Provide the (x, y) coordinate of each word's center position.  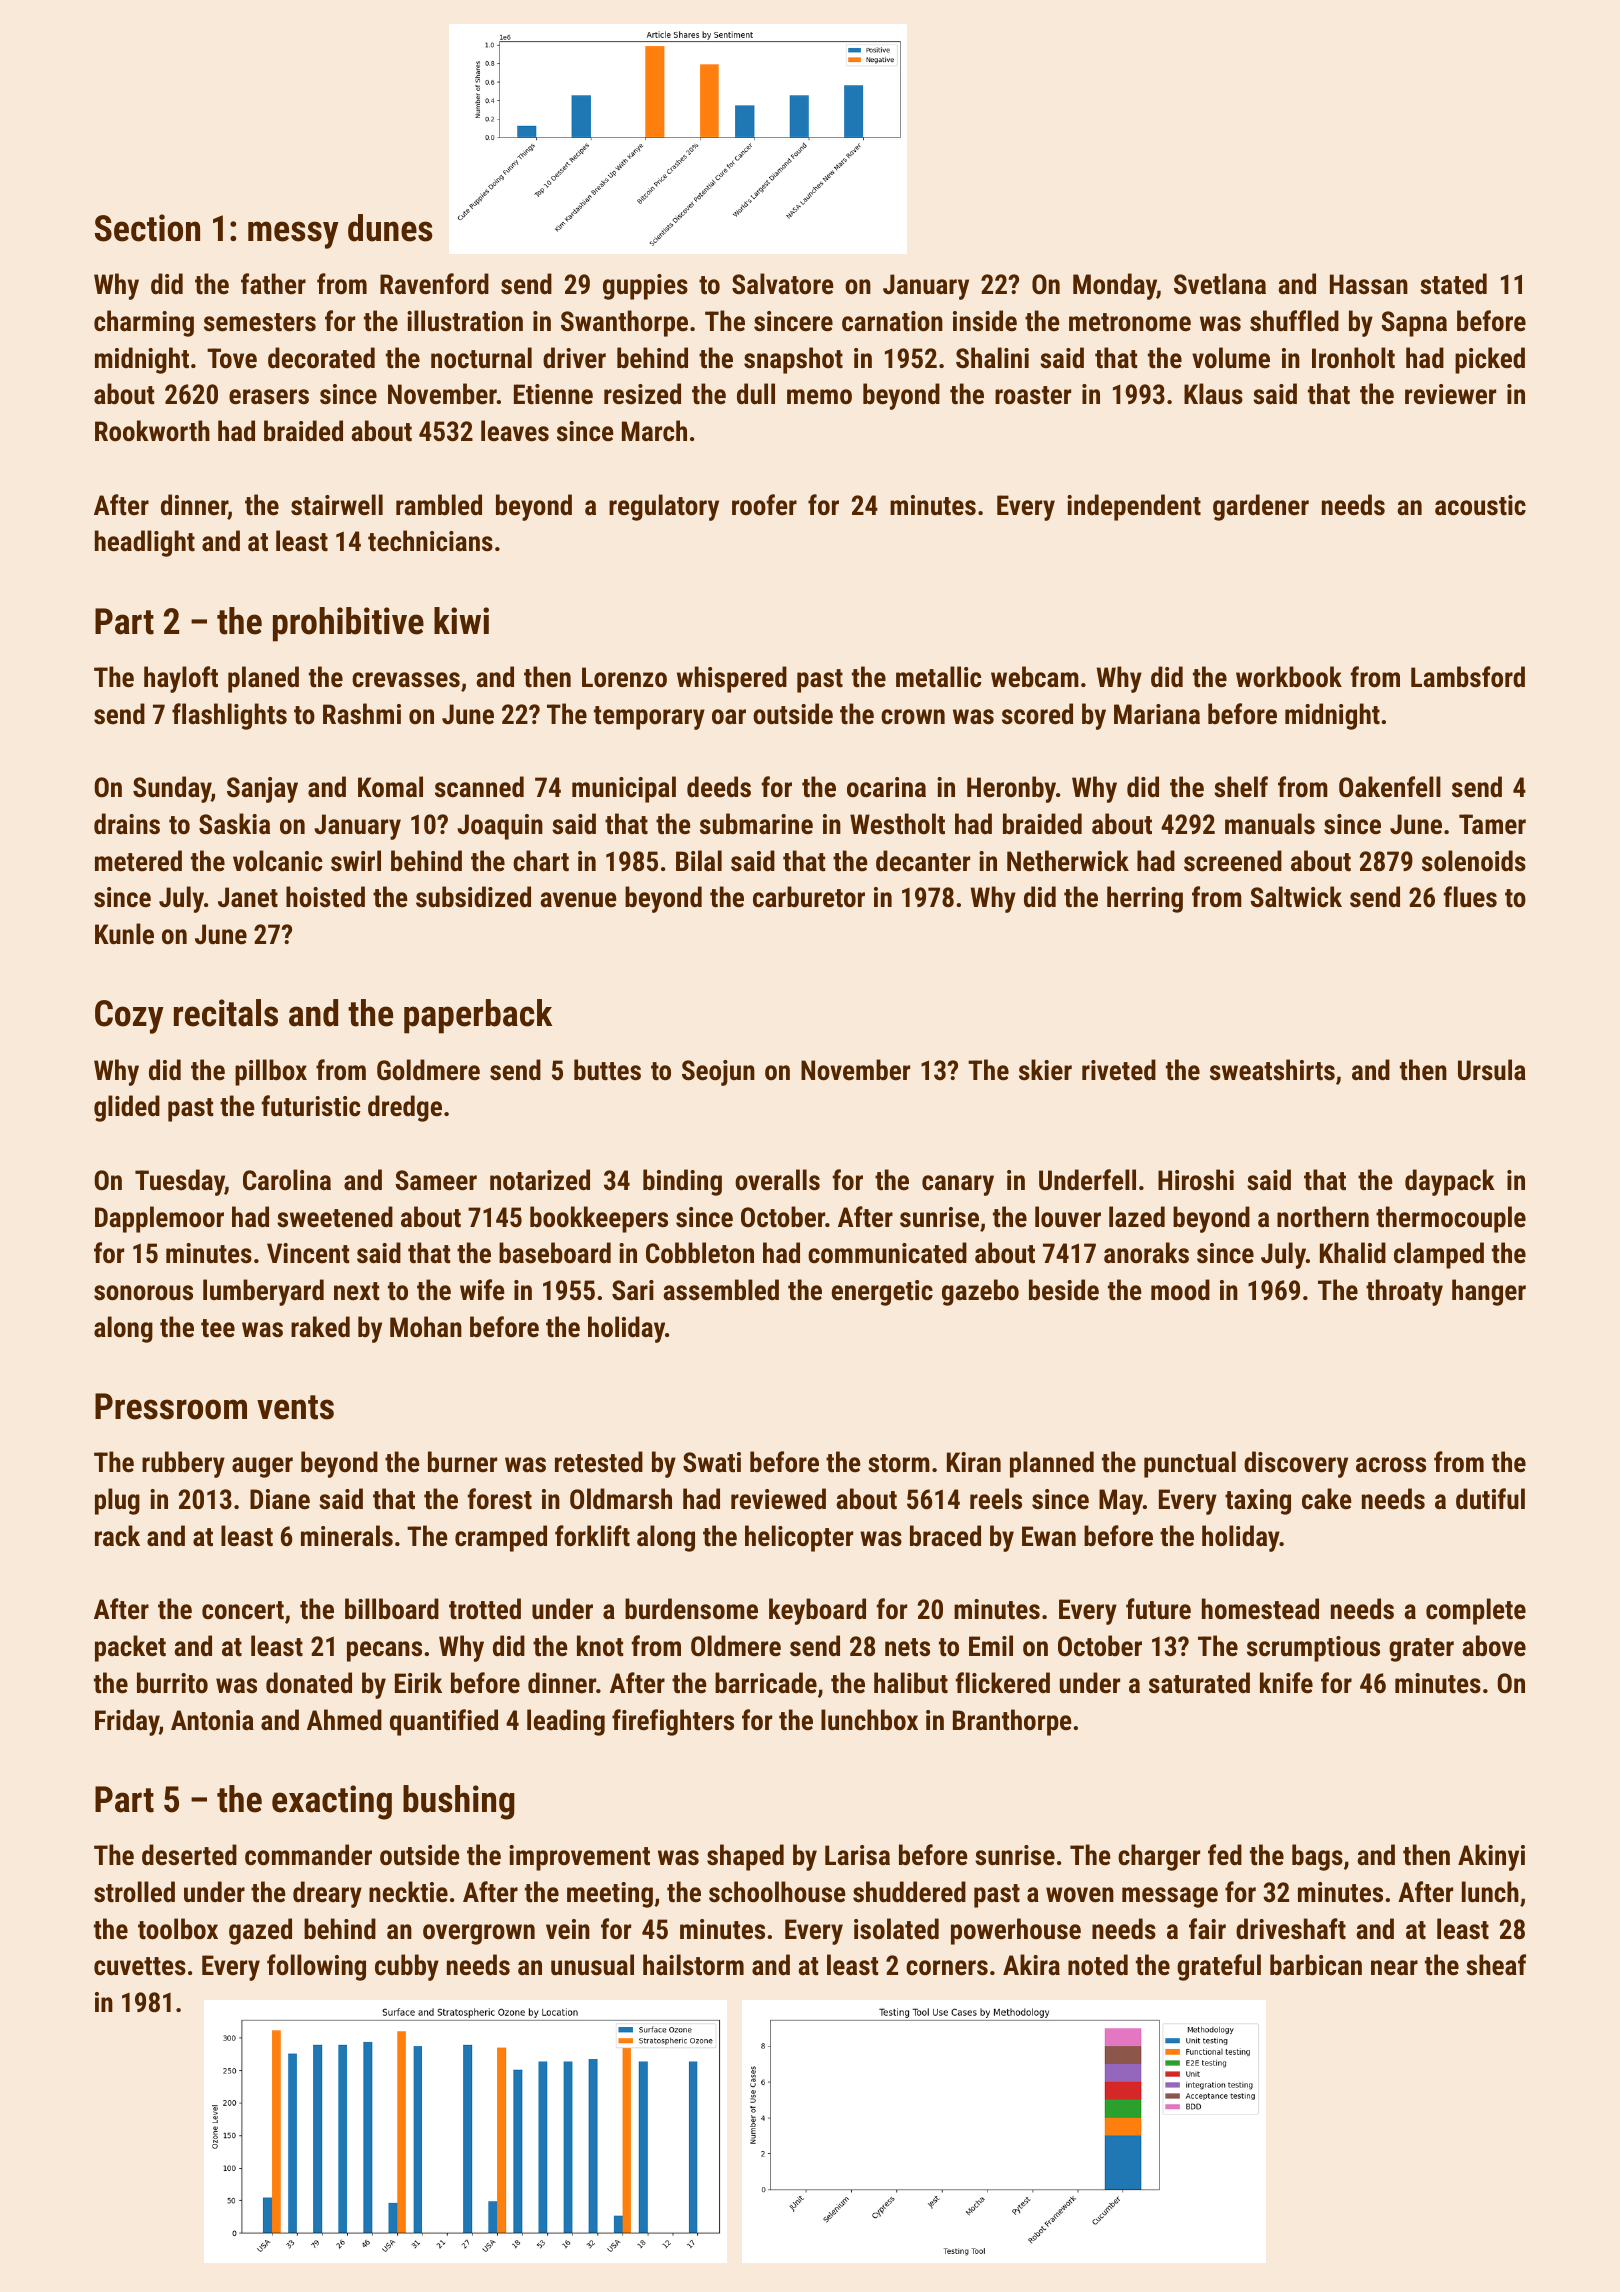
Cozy (129, 1017)
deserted (189, 1855)
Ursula (1492, 1070)
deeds (719, 787)
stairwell (337, 505)
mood (1180, 1290)
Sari (633, 1290)
